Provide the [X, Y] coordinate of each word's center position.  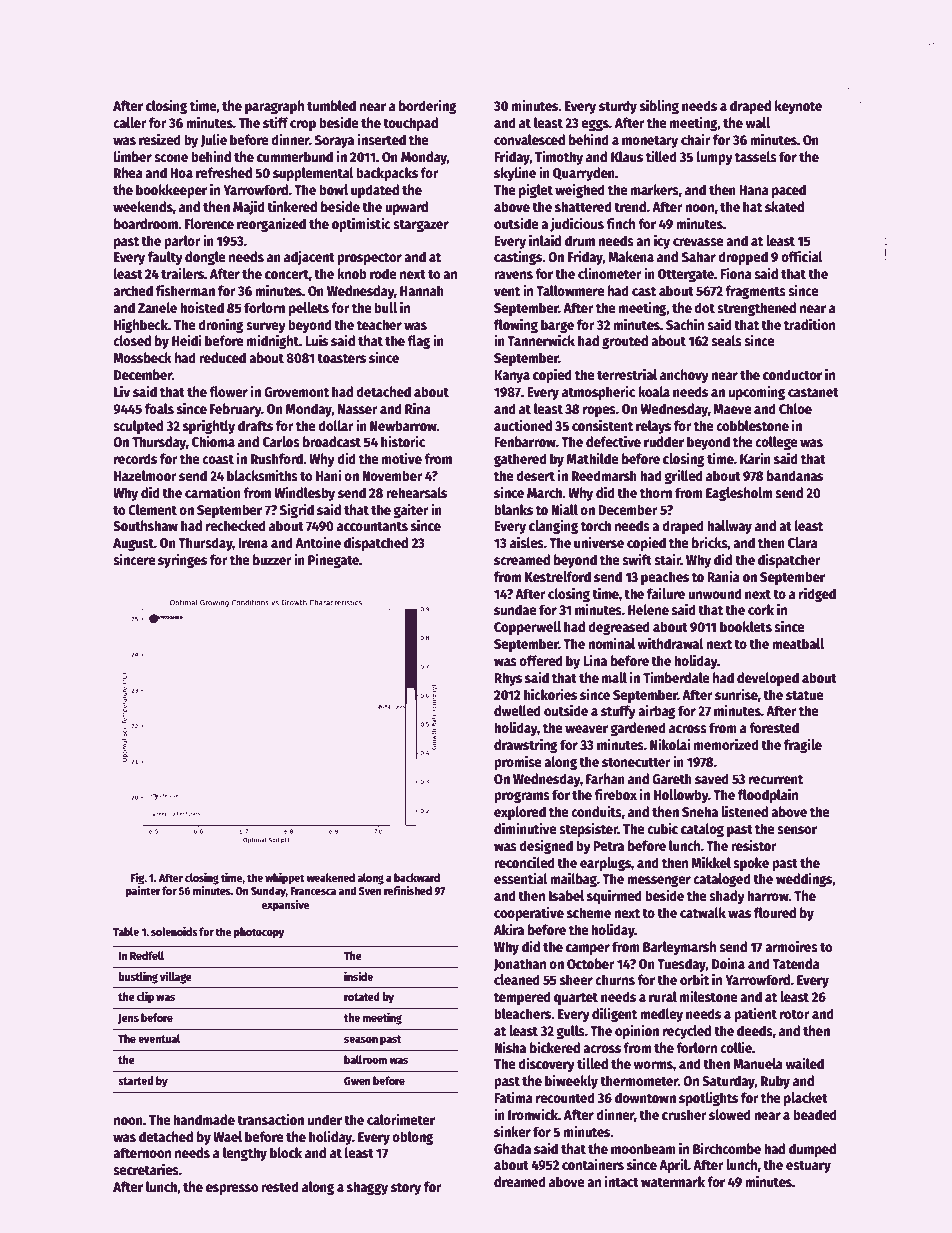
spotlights [708, 1098]
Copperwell [527, 628]
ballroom [365, 1059]
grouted [625, 342]
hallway [729, 527]
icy [662, 241]
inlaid [545, 240]
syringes [182, 560]
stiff [276, 122]
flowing [516, 325]
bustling [138, 977]
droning [221, 325]
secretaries [146, 1169]
